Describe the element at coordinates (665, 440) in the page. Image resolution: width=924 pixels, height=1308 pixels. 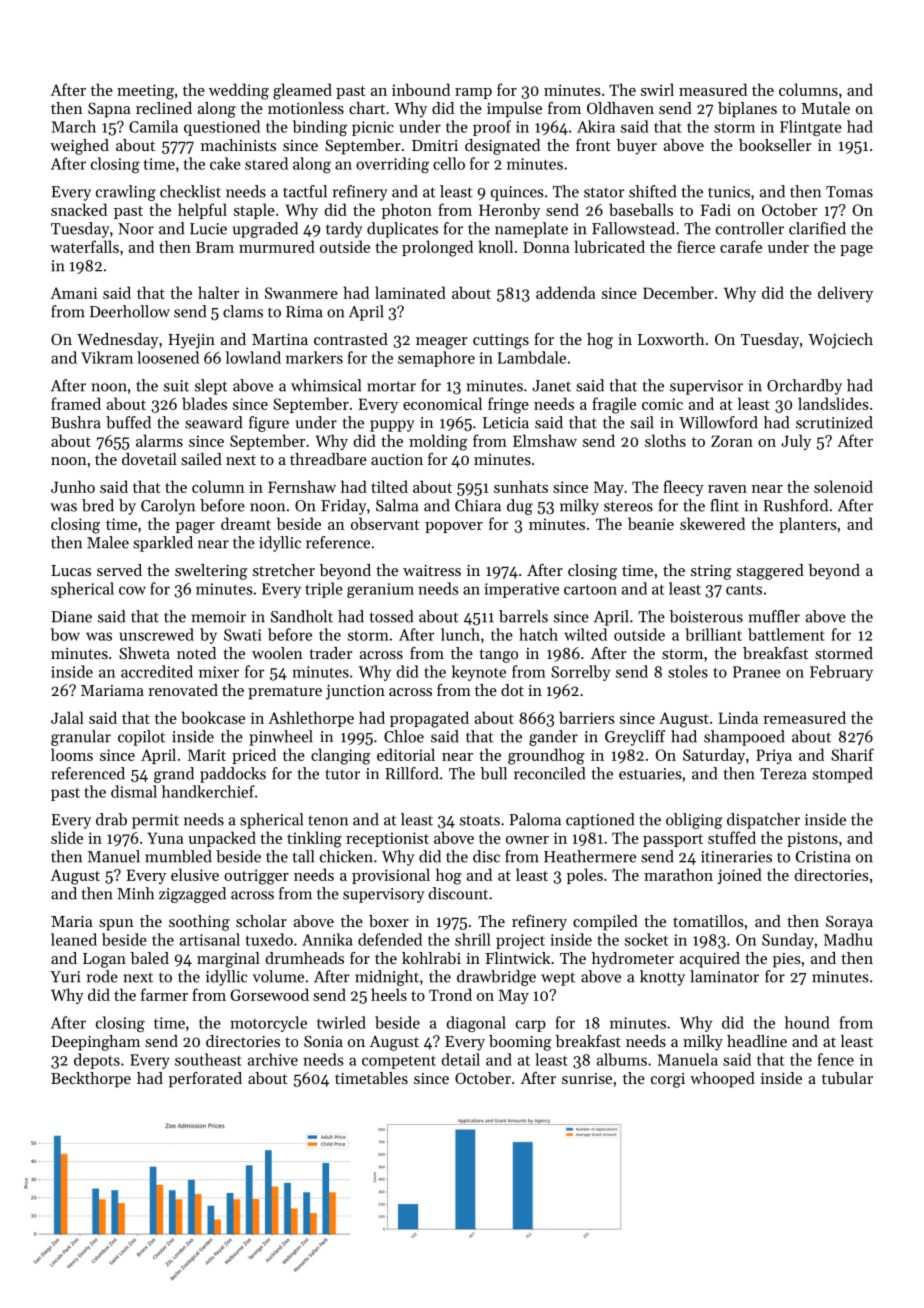
I see `sloths` at that location.
